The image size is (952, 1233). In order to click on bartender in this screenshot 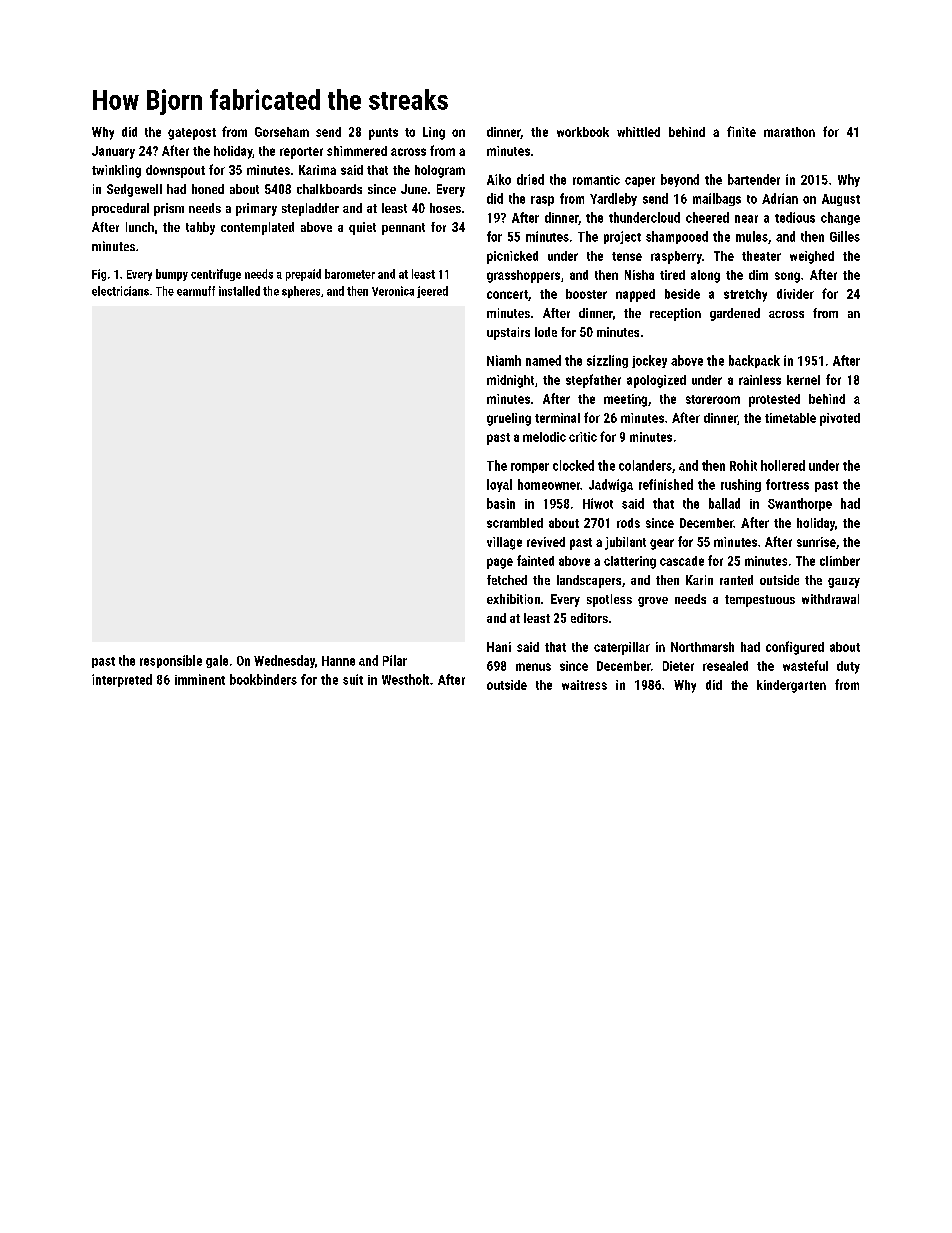, I will do `click(754, 179)`.
